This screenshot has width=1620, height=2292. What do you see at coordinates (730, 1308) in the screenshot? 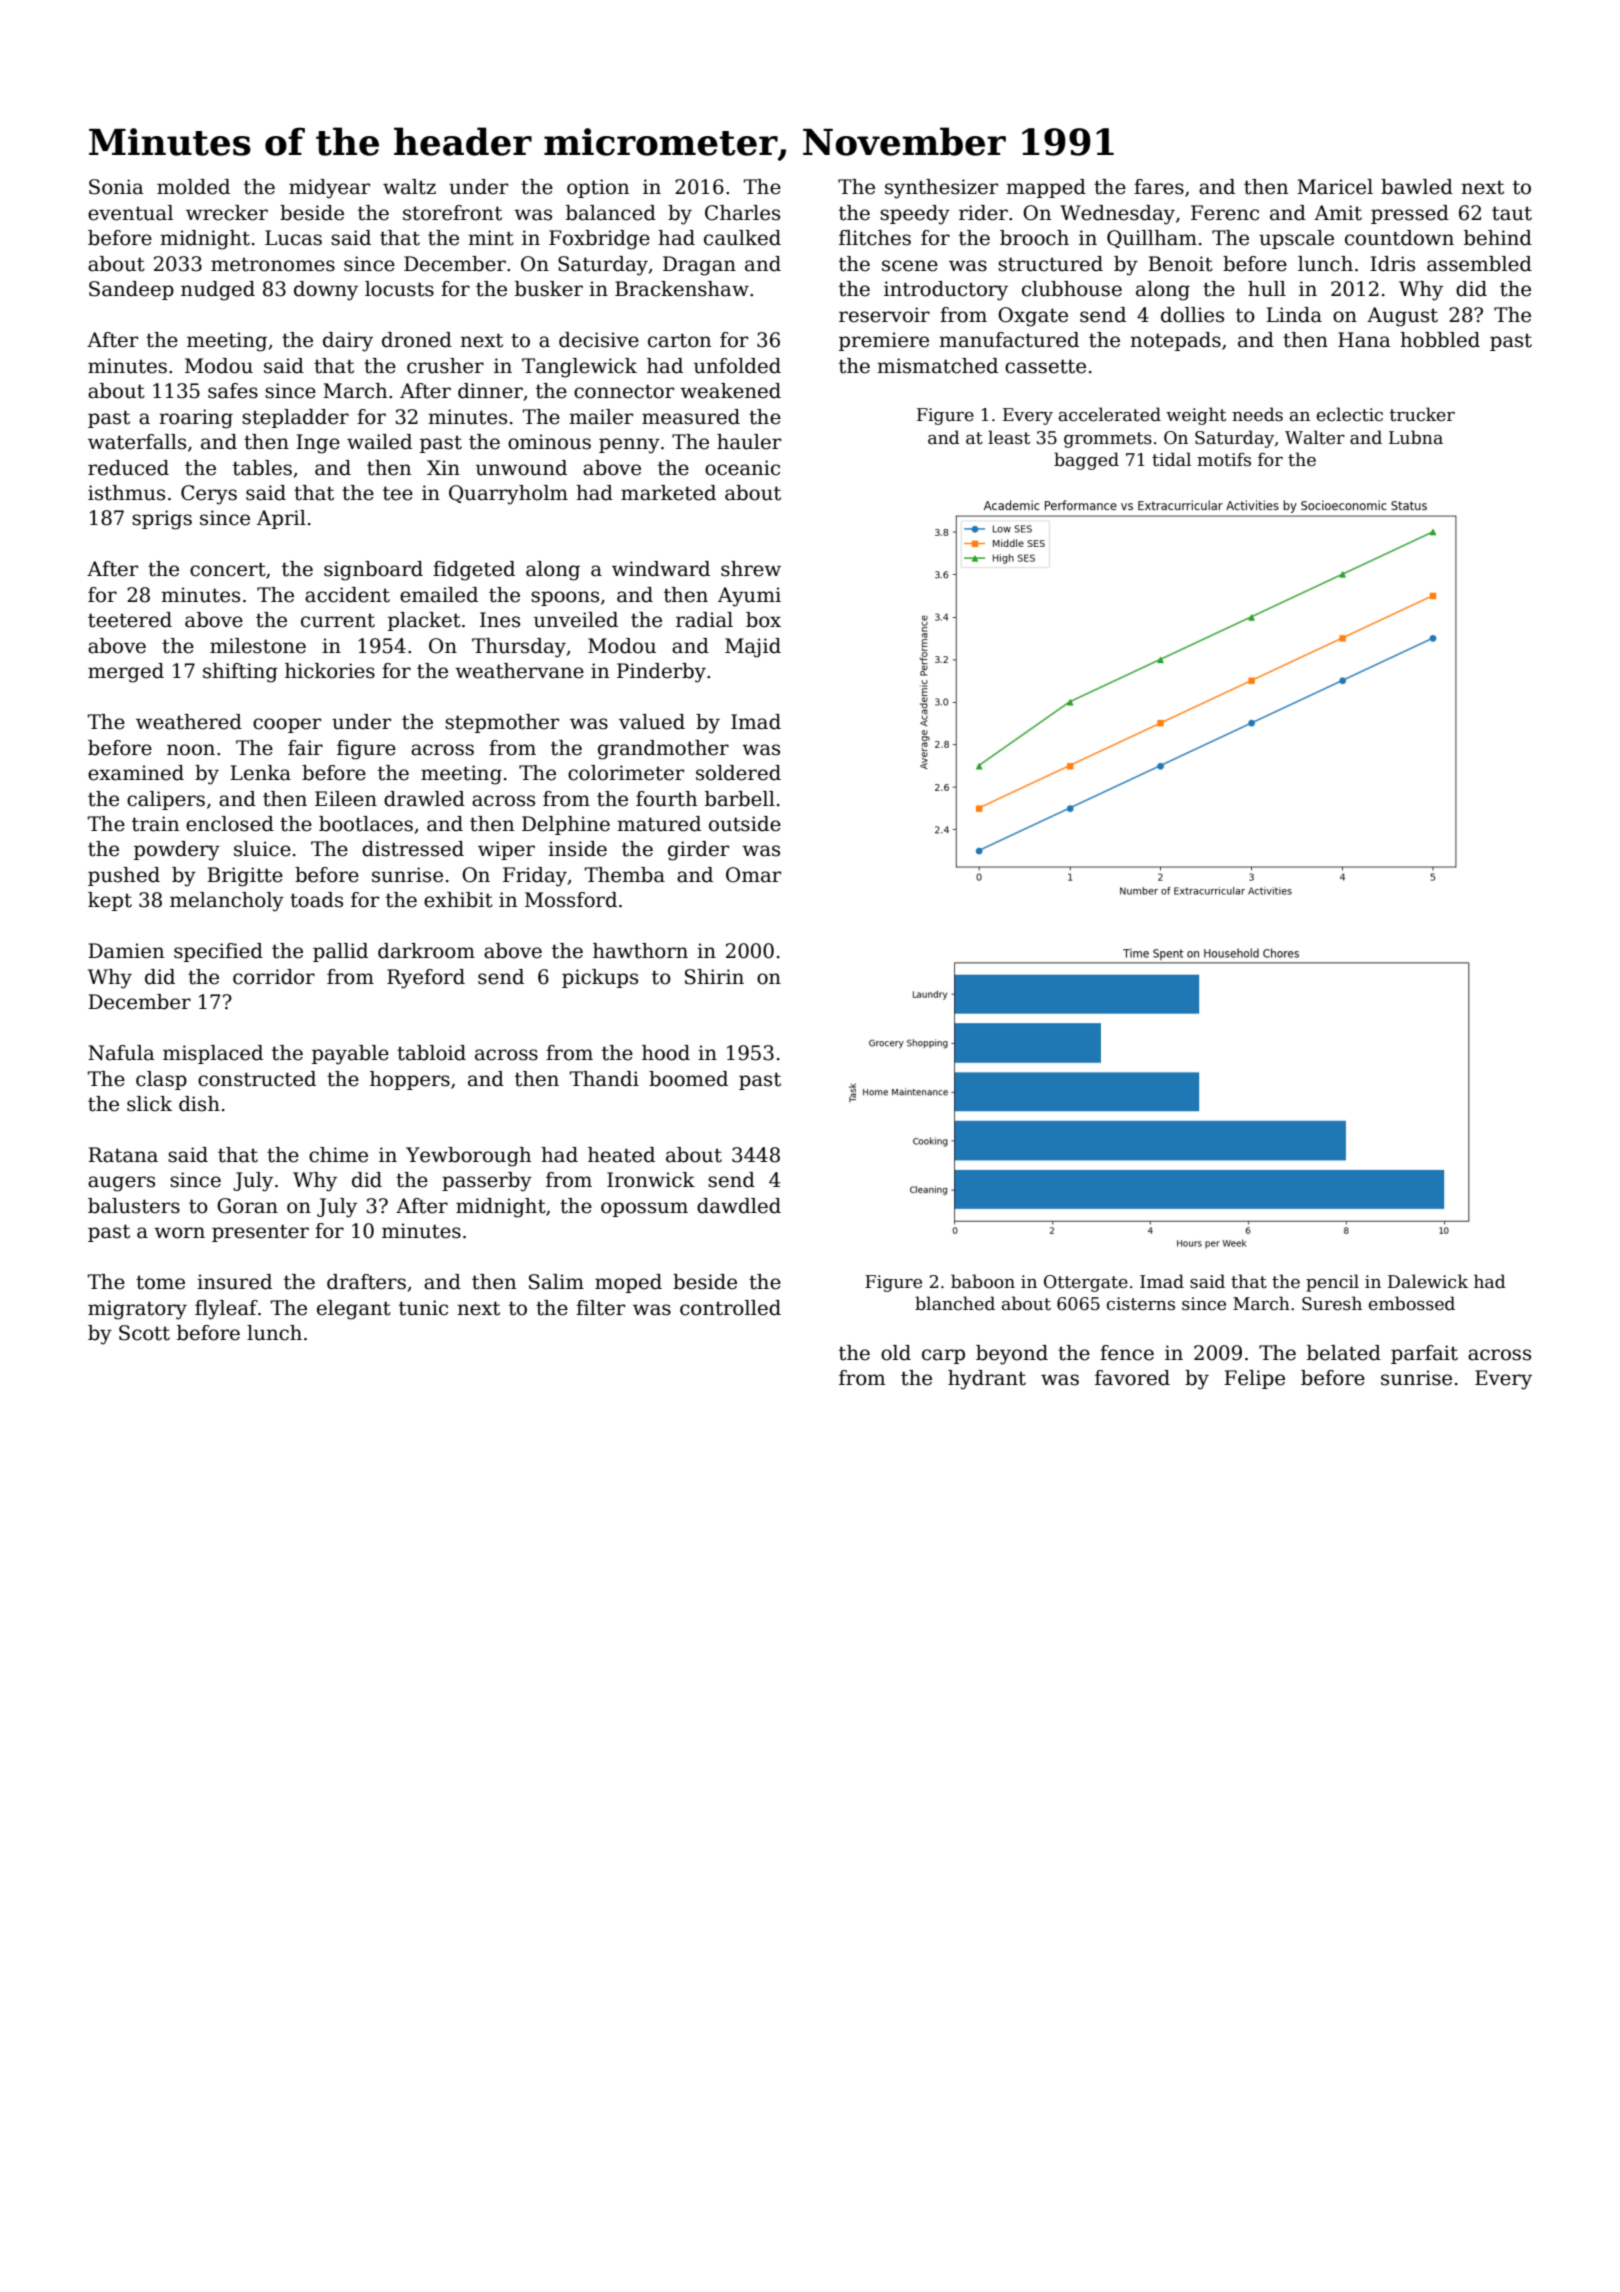
I see `controlled` at bounding box center [730, 1308].
